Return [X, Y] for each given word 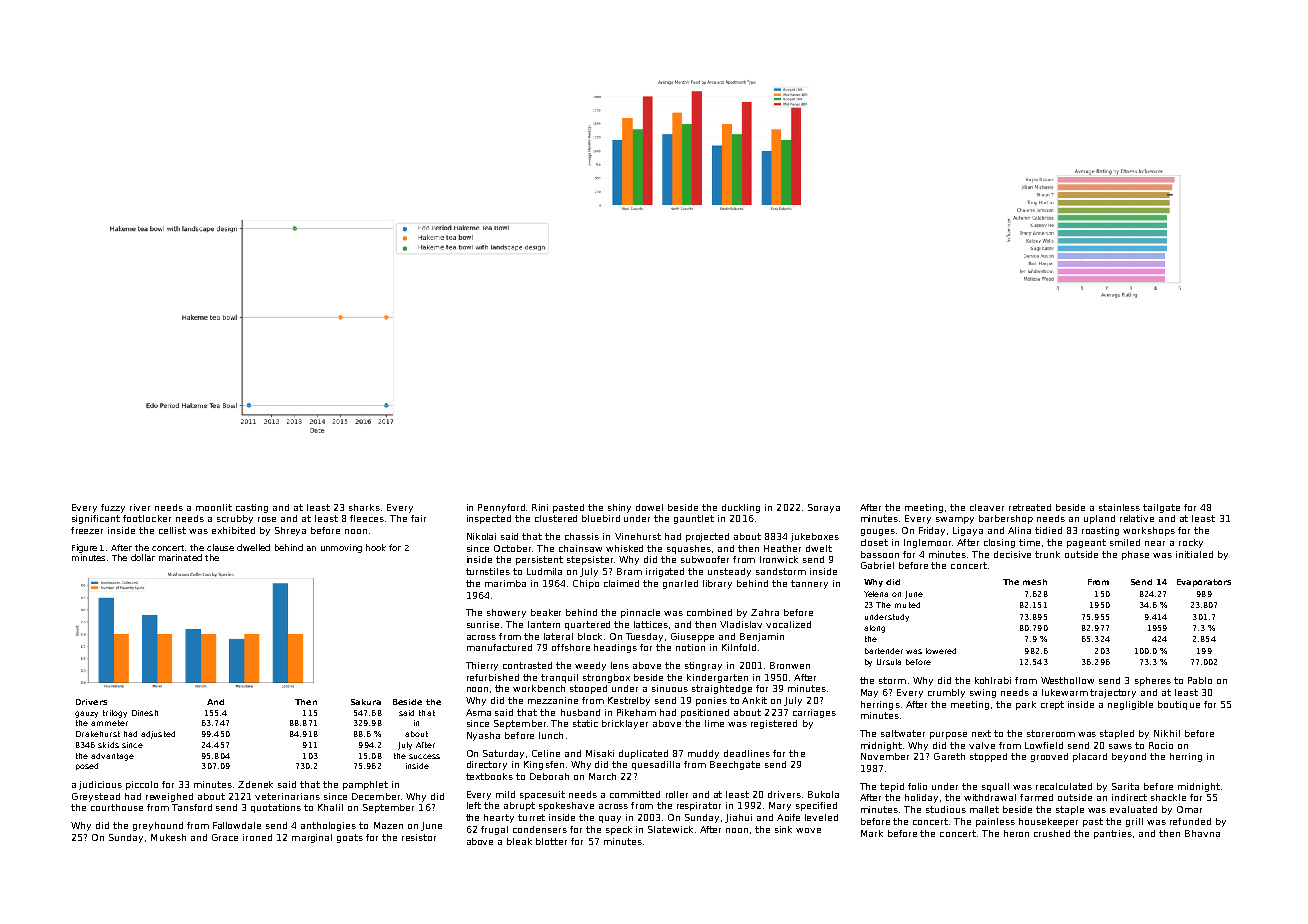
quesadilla [656, 765]
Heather [782, 548]
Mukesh [168, 837]
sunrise [483, 624]
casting [252, 508]
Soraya [824, 508]
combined [709, 612]
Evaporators [1204, 583]
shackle [1168, 797]
